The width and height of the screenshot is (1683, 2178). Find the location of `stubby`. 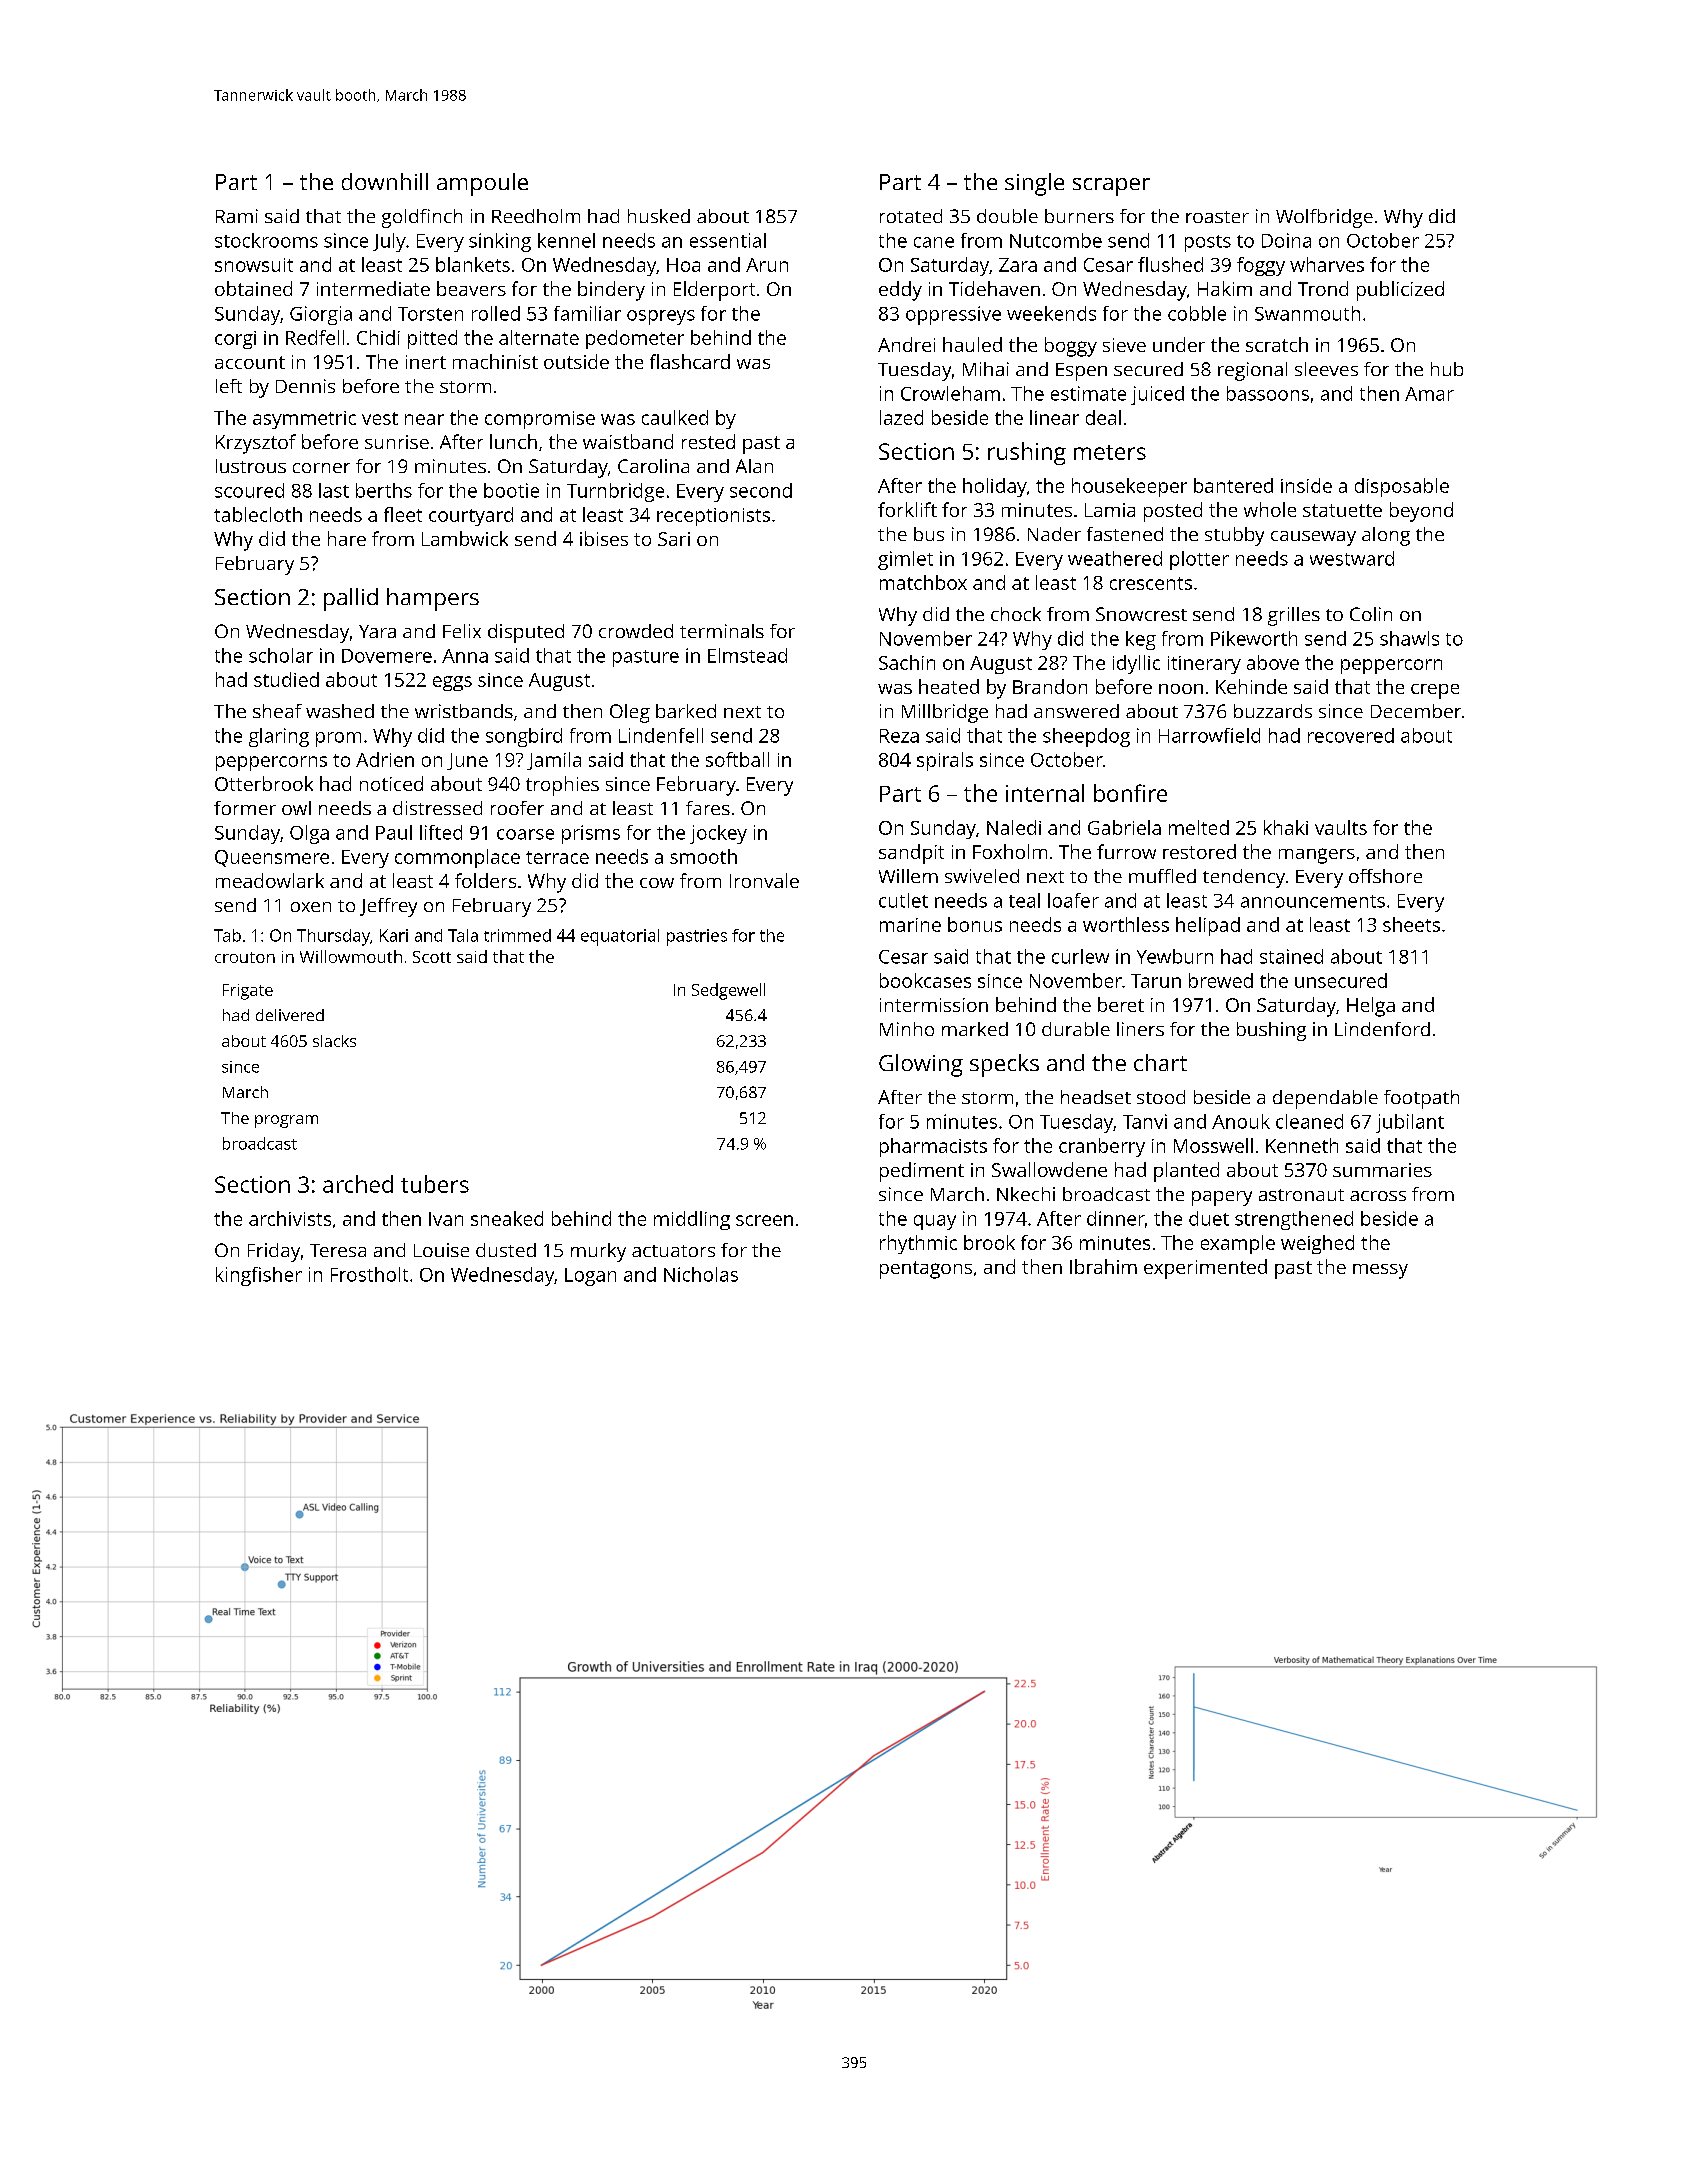

stubby is located at coordinates (1234, 536).
